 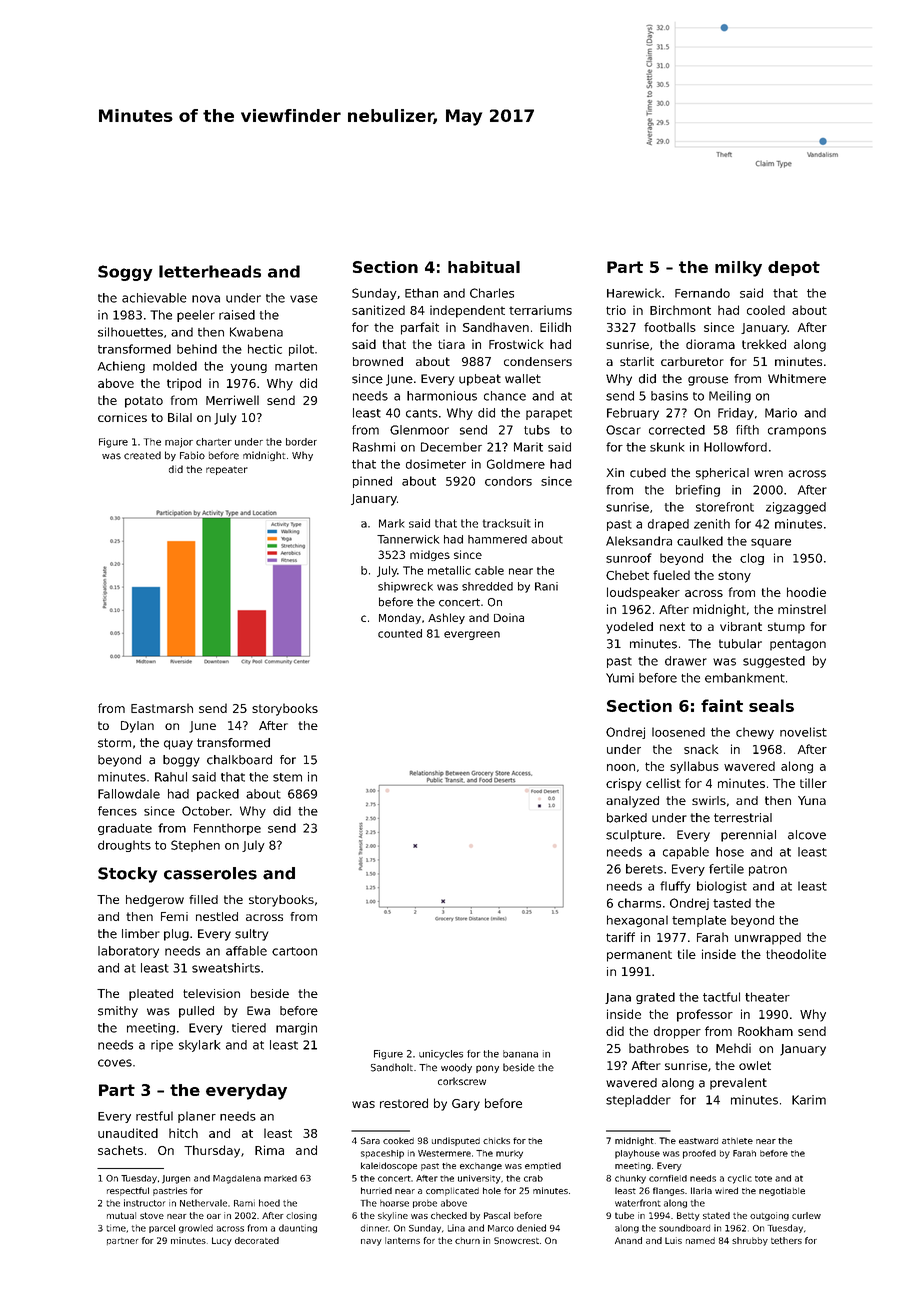 What do you see at coordinates (137, 727) in the screenshot?
I see `Dylan` at bounding box center [137, 727].
